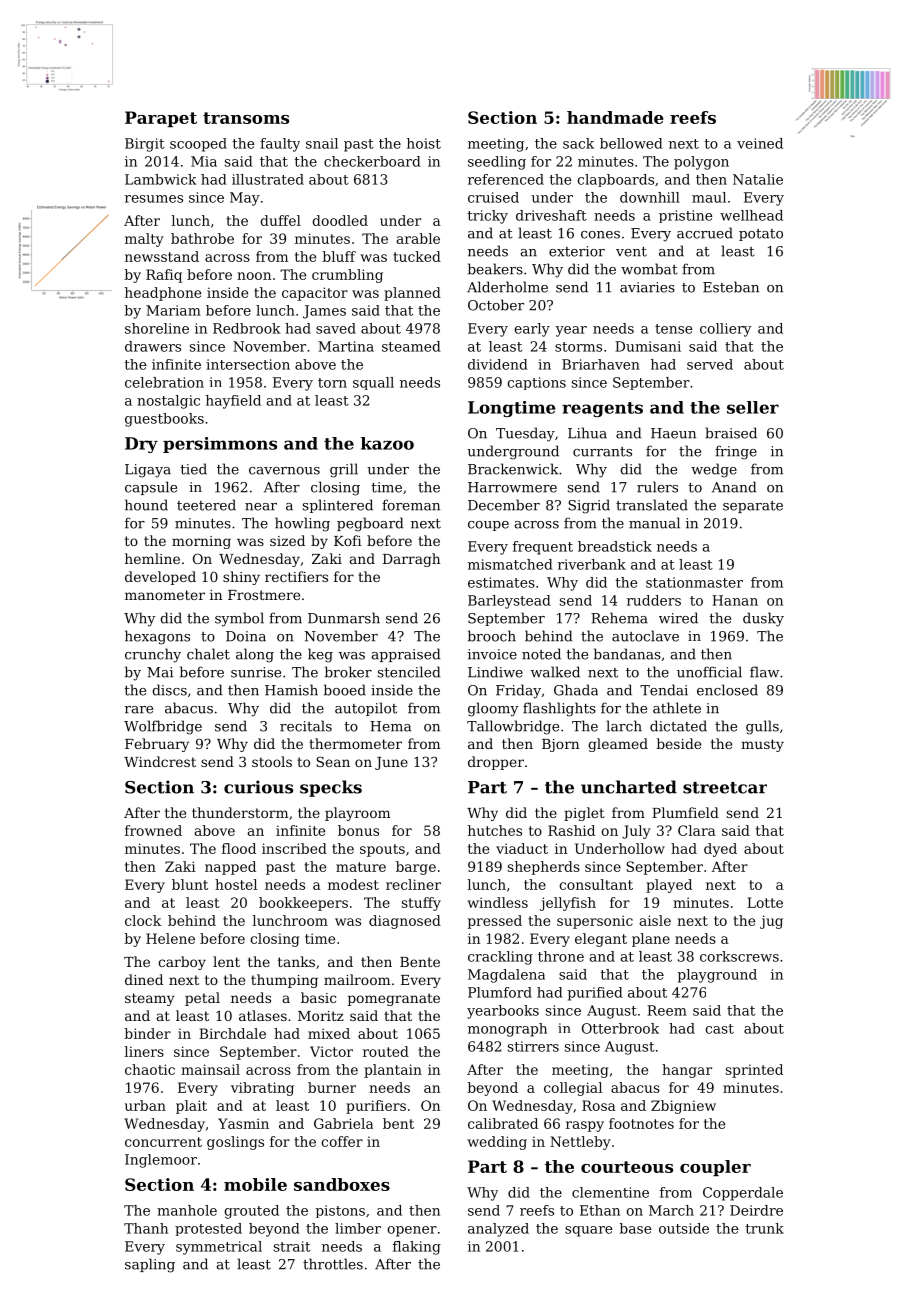 Image resolution: width=908 pixels, height=1316 pixels. I want to click on bellowed, so click(631, 143).
